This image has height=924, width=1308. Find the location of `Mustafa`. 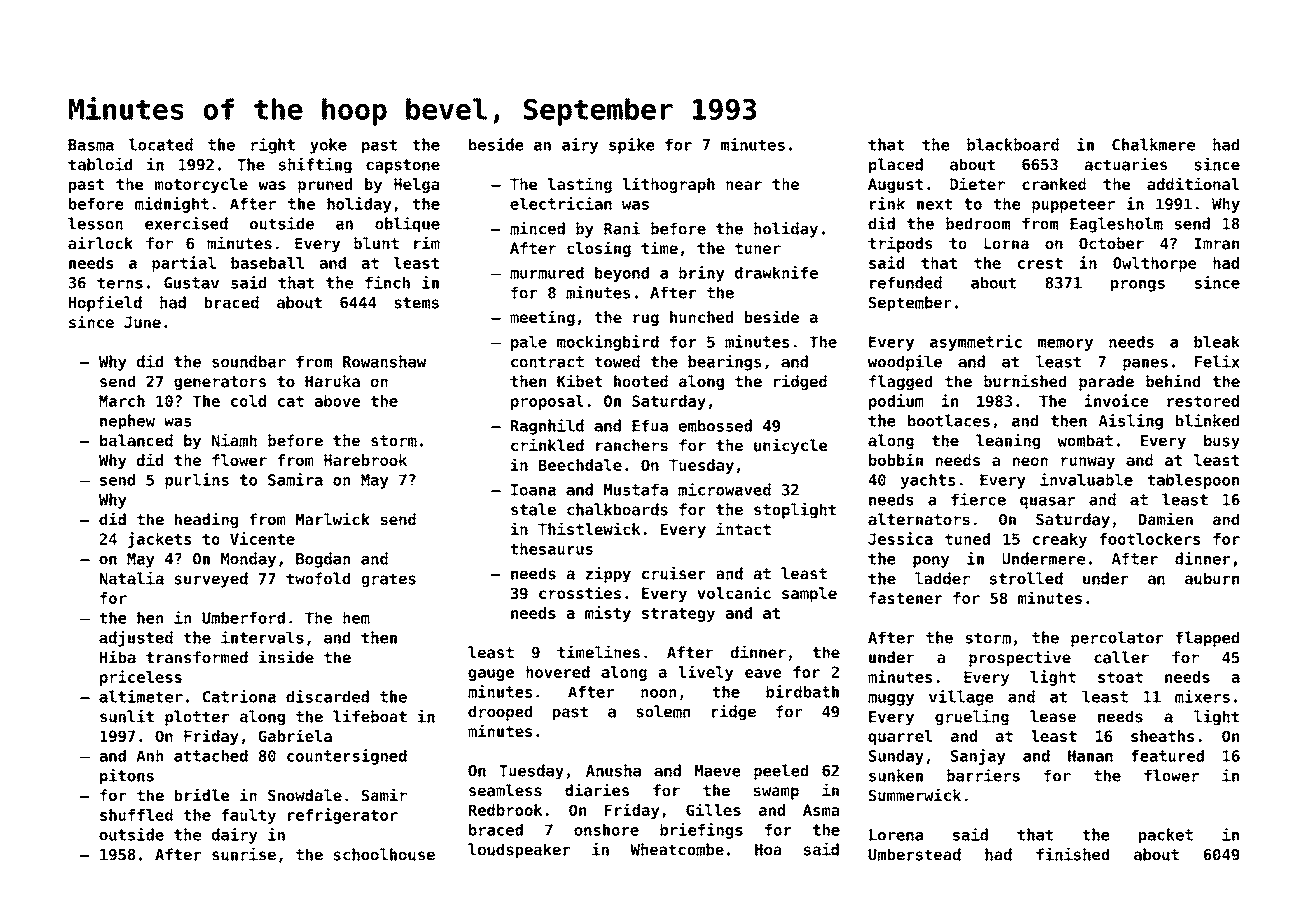

Mustafa is located at coordinates (636, 489).
